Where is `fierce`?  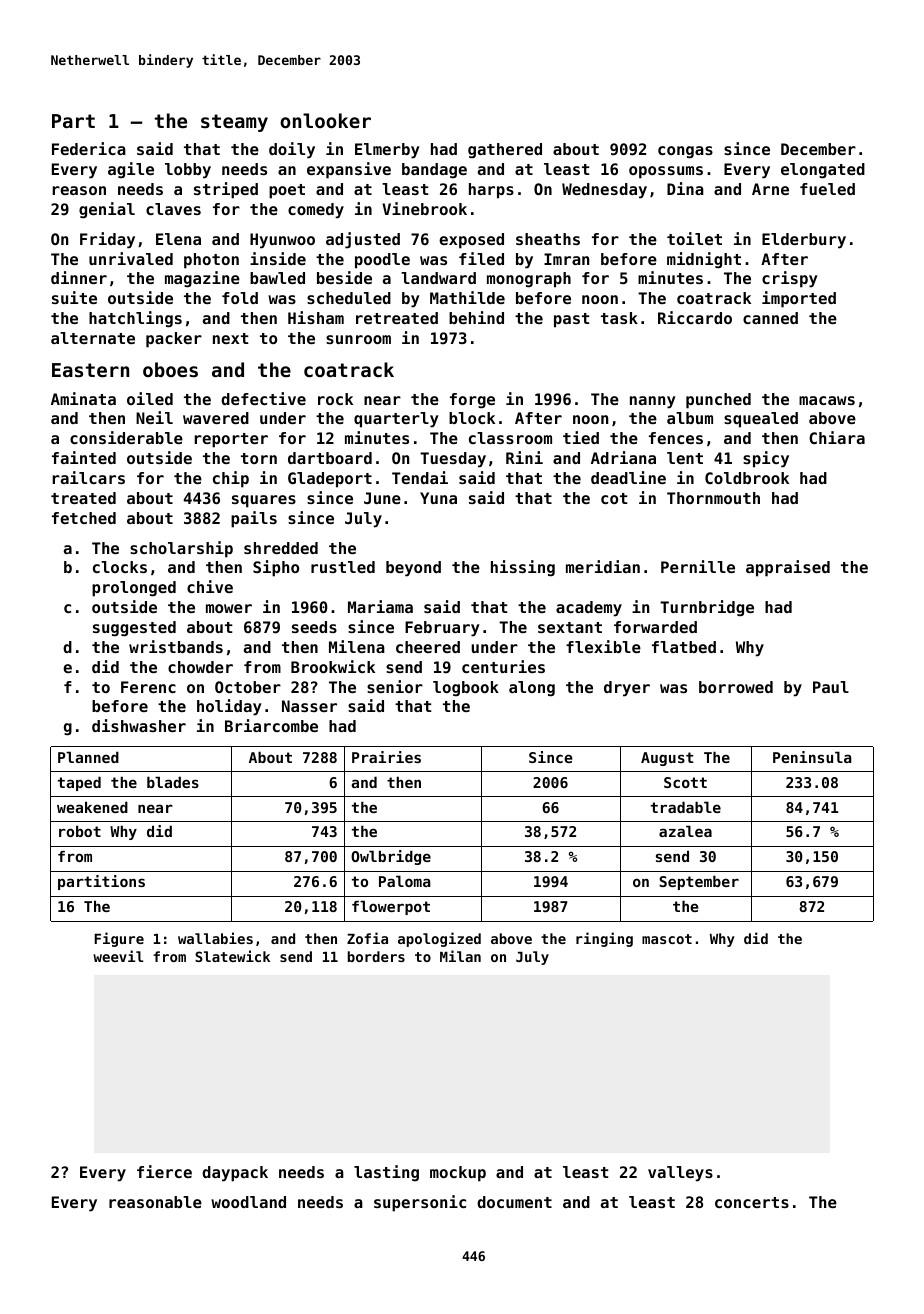 fierce is located at coordinates (164, 1171).
